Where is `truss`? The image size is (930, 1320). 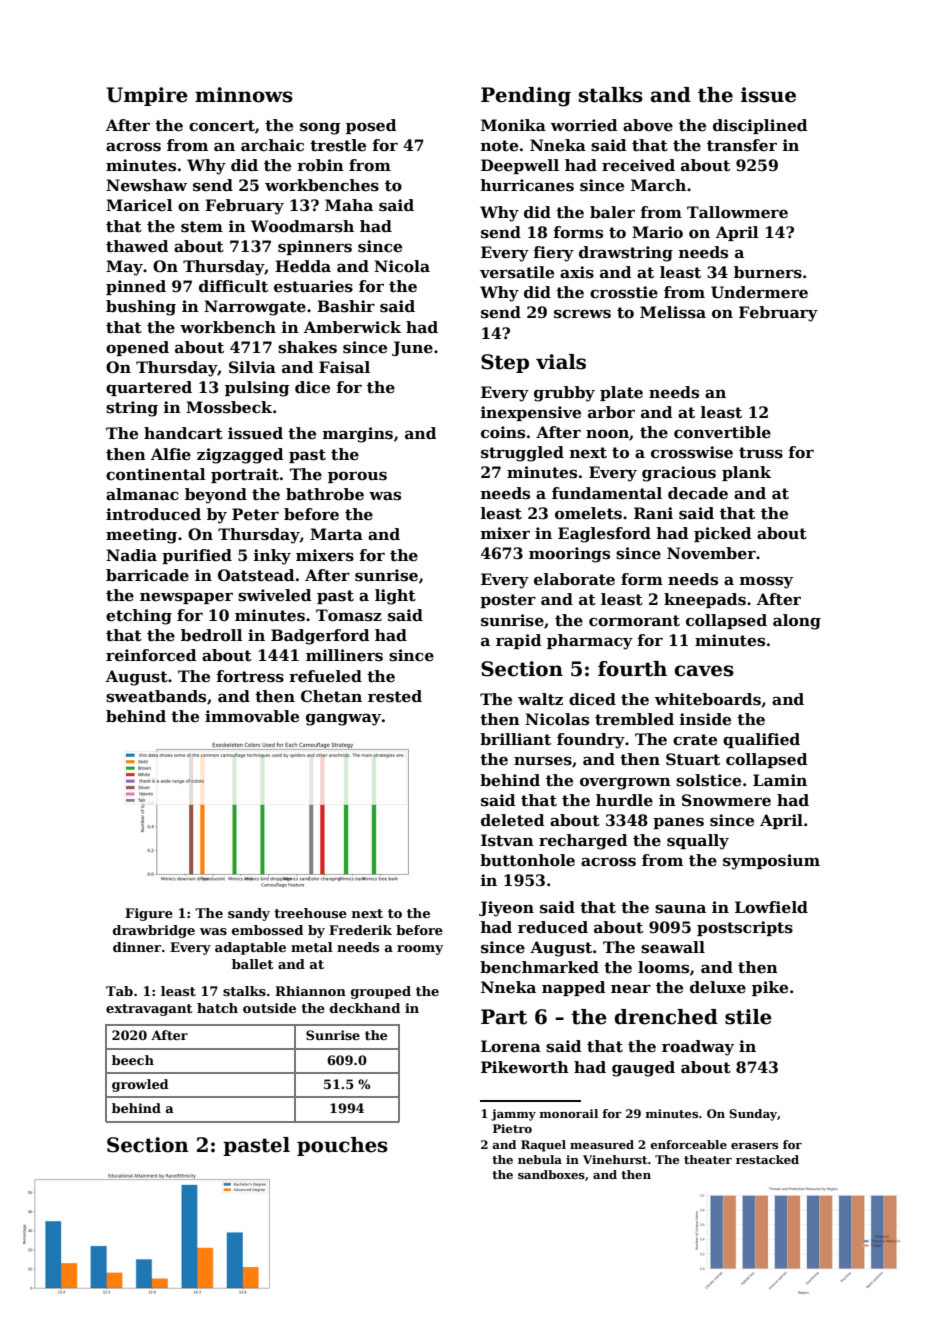
truss is located at coordinates (761, 453).
